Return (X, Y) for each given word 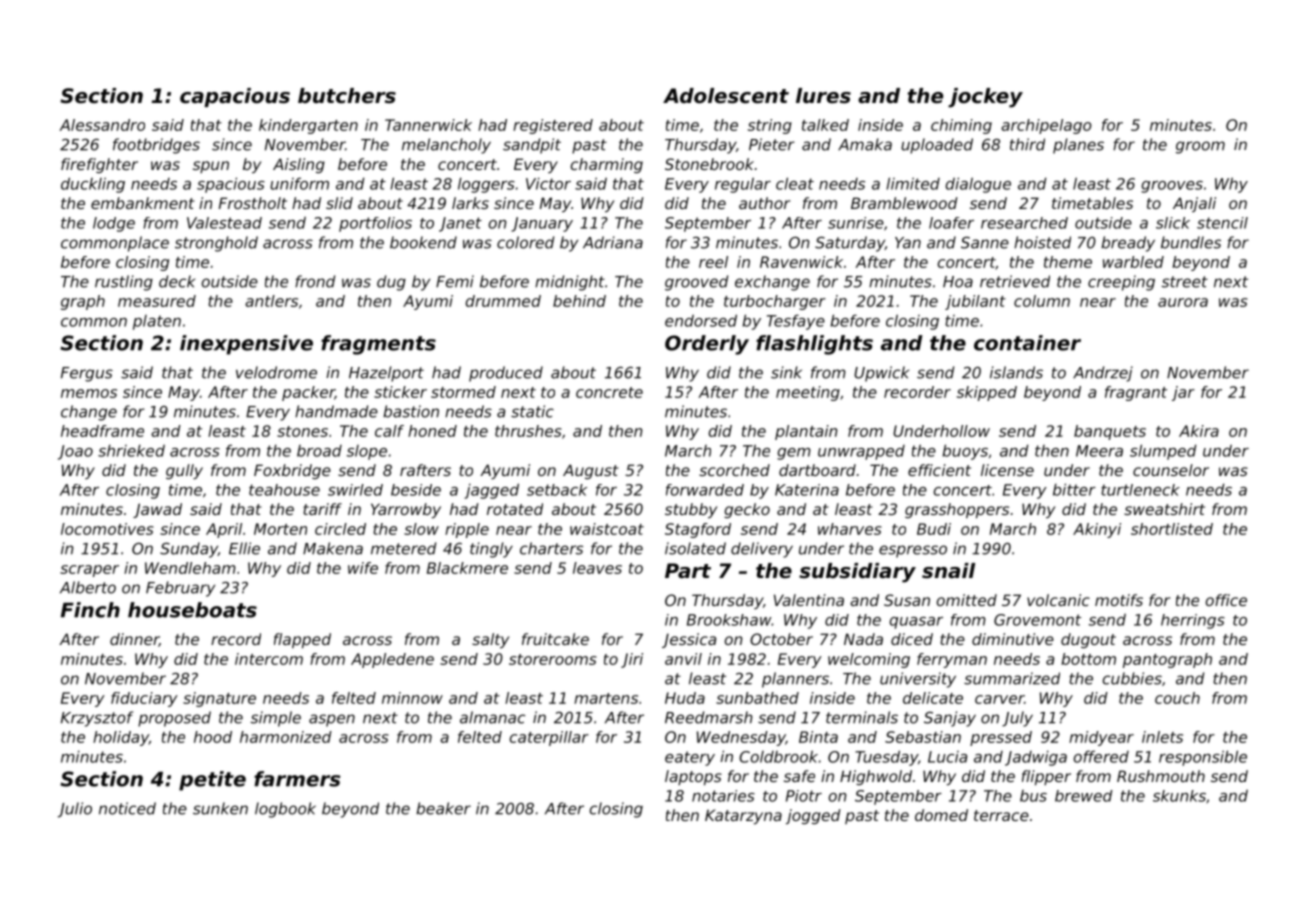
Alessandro (102, 125)
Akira (1199, 431)
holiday (121, 738)
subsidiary (857, 573)
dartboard (817, 470)
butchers (347, 96)
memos (89, 393)
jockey (985, 98)
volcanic (1058, 600)
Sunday (189, 550)
